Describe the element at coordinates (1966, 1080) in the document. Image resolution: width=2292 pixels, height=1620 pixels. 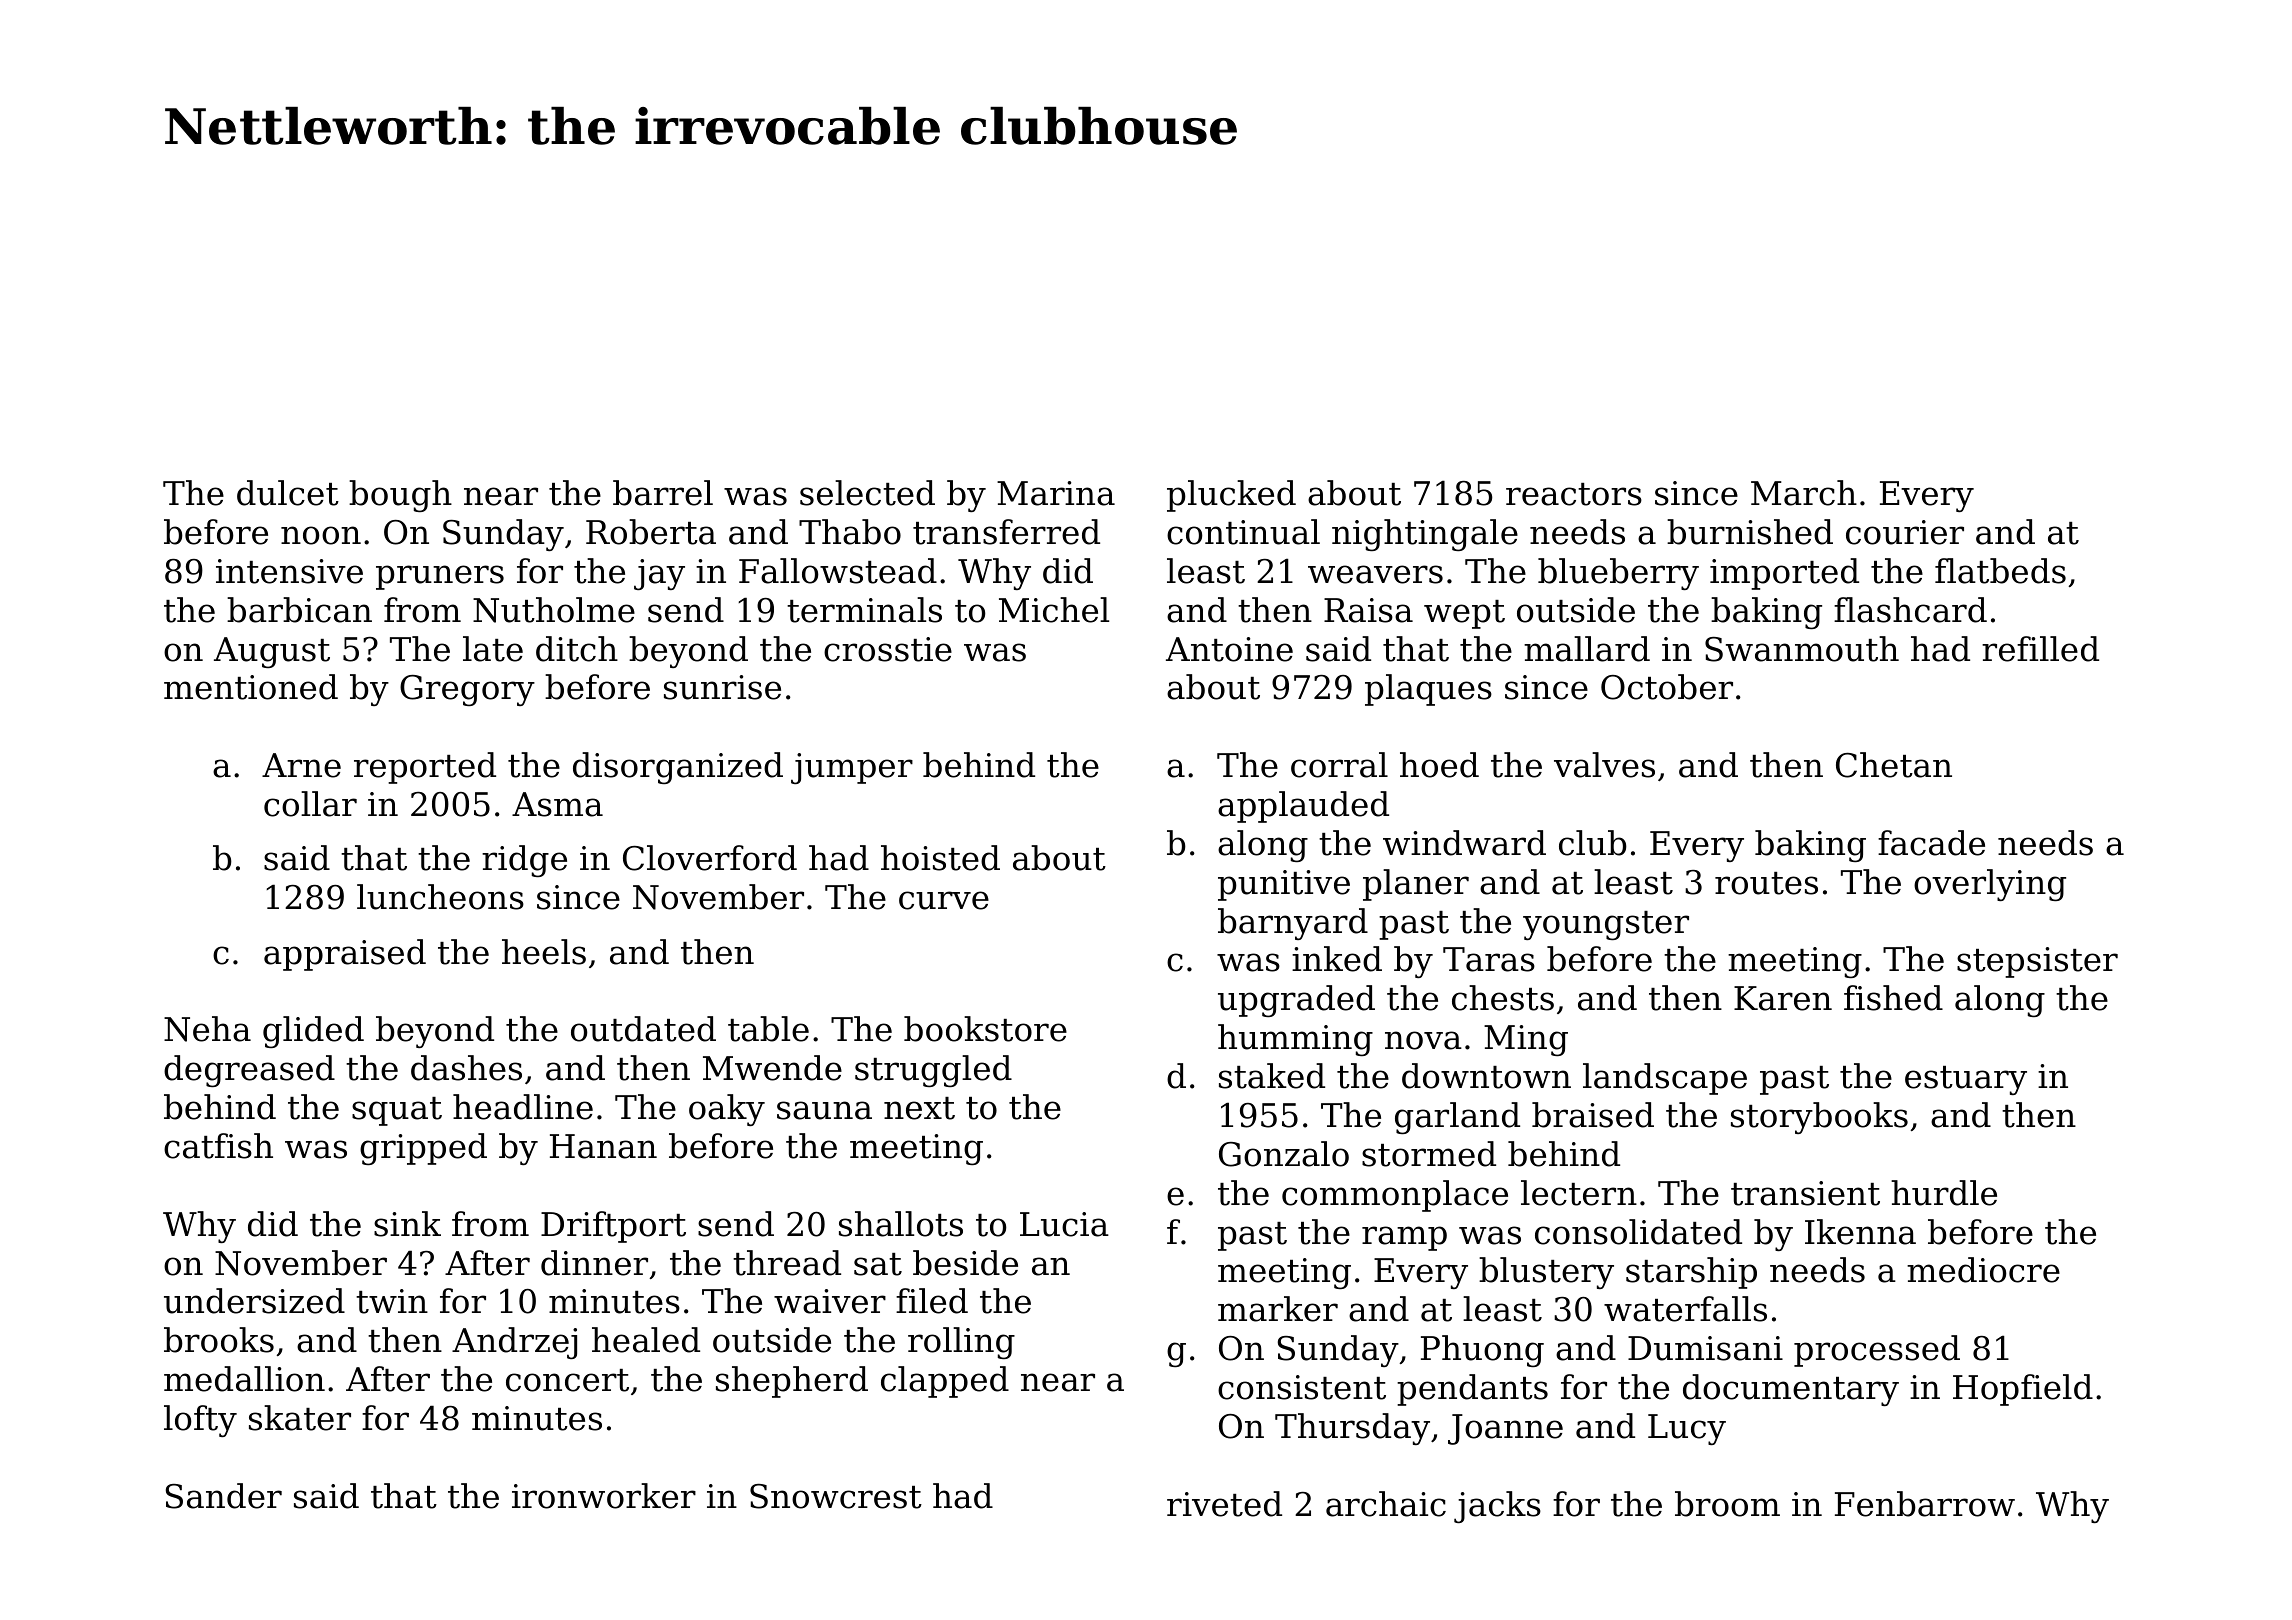
I see `estuary` at that location.
